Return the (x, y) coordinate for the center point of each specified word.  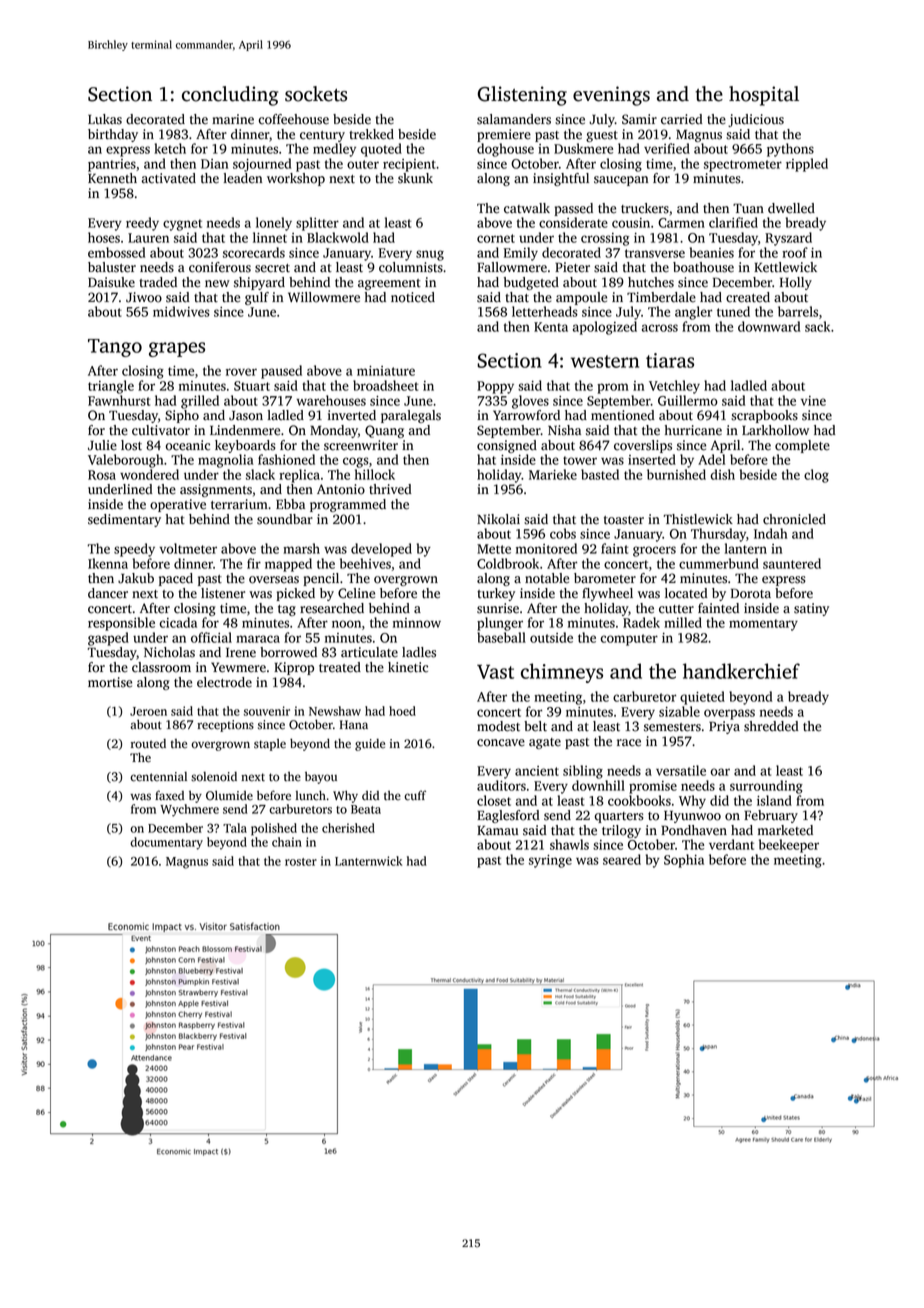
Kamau (497, 830)
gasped (108, 639)
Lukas (105, 119)
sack (817, 326)
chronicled (794, 519)
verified (667, 148)
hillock (375, 474)
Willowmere (324, 297)
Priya (724, 727)
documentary (166, 843)
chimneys (562, 673)
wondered (149, 474)
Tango (115, 348)
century (322, 136)
